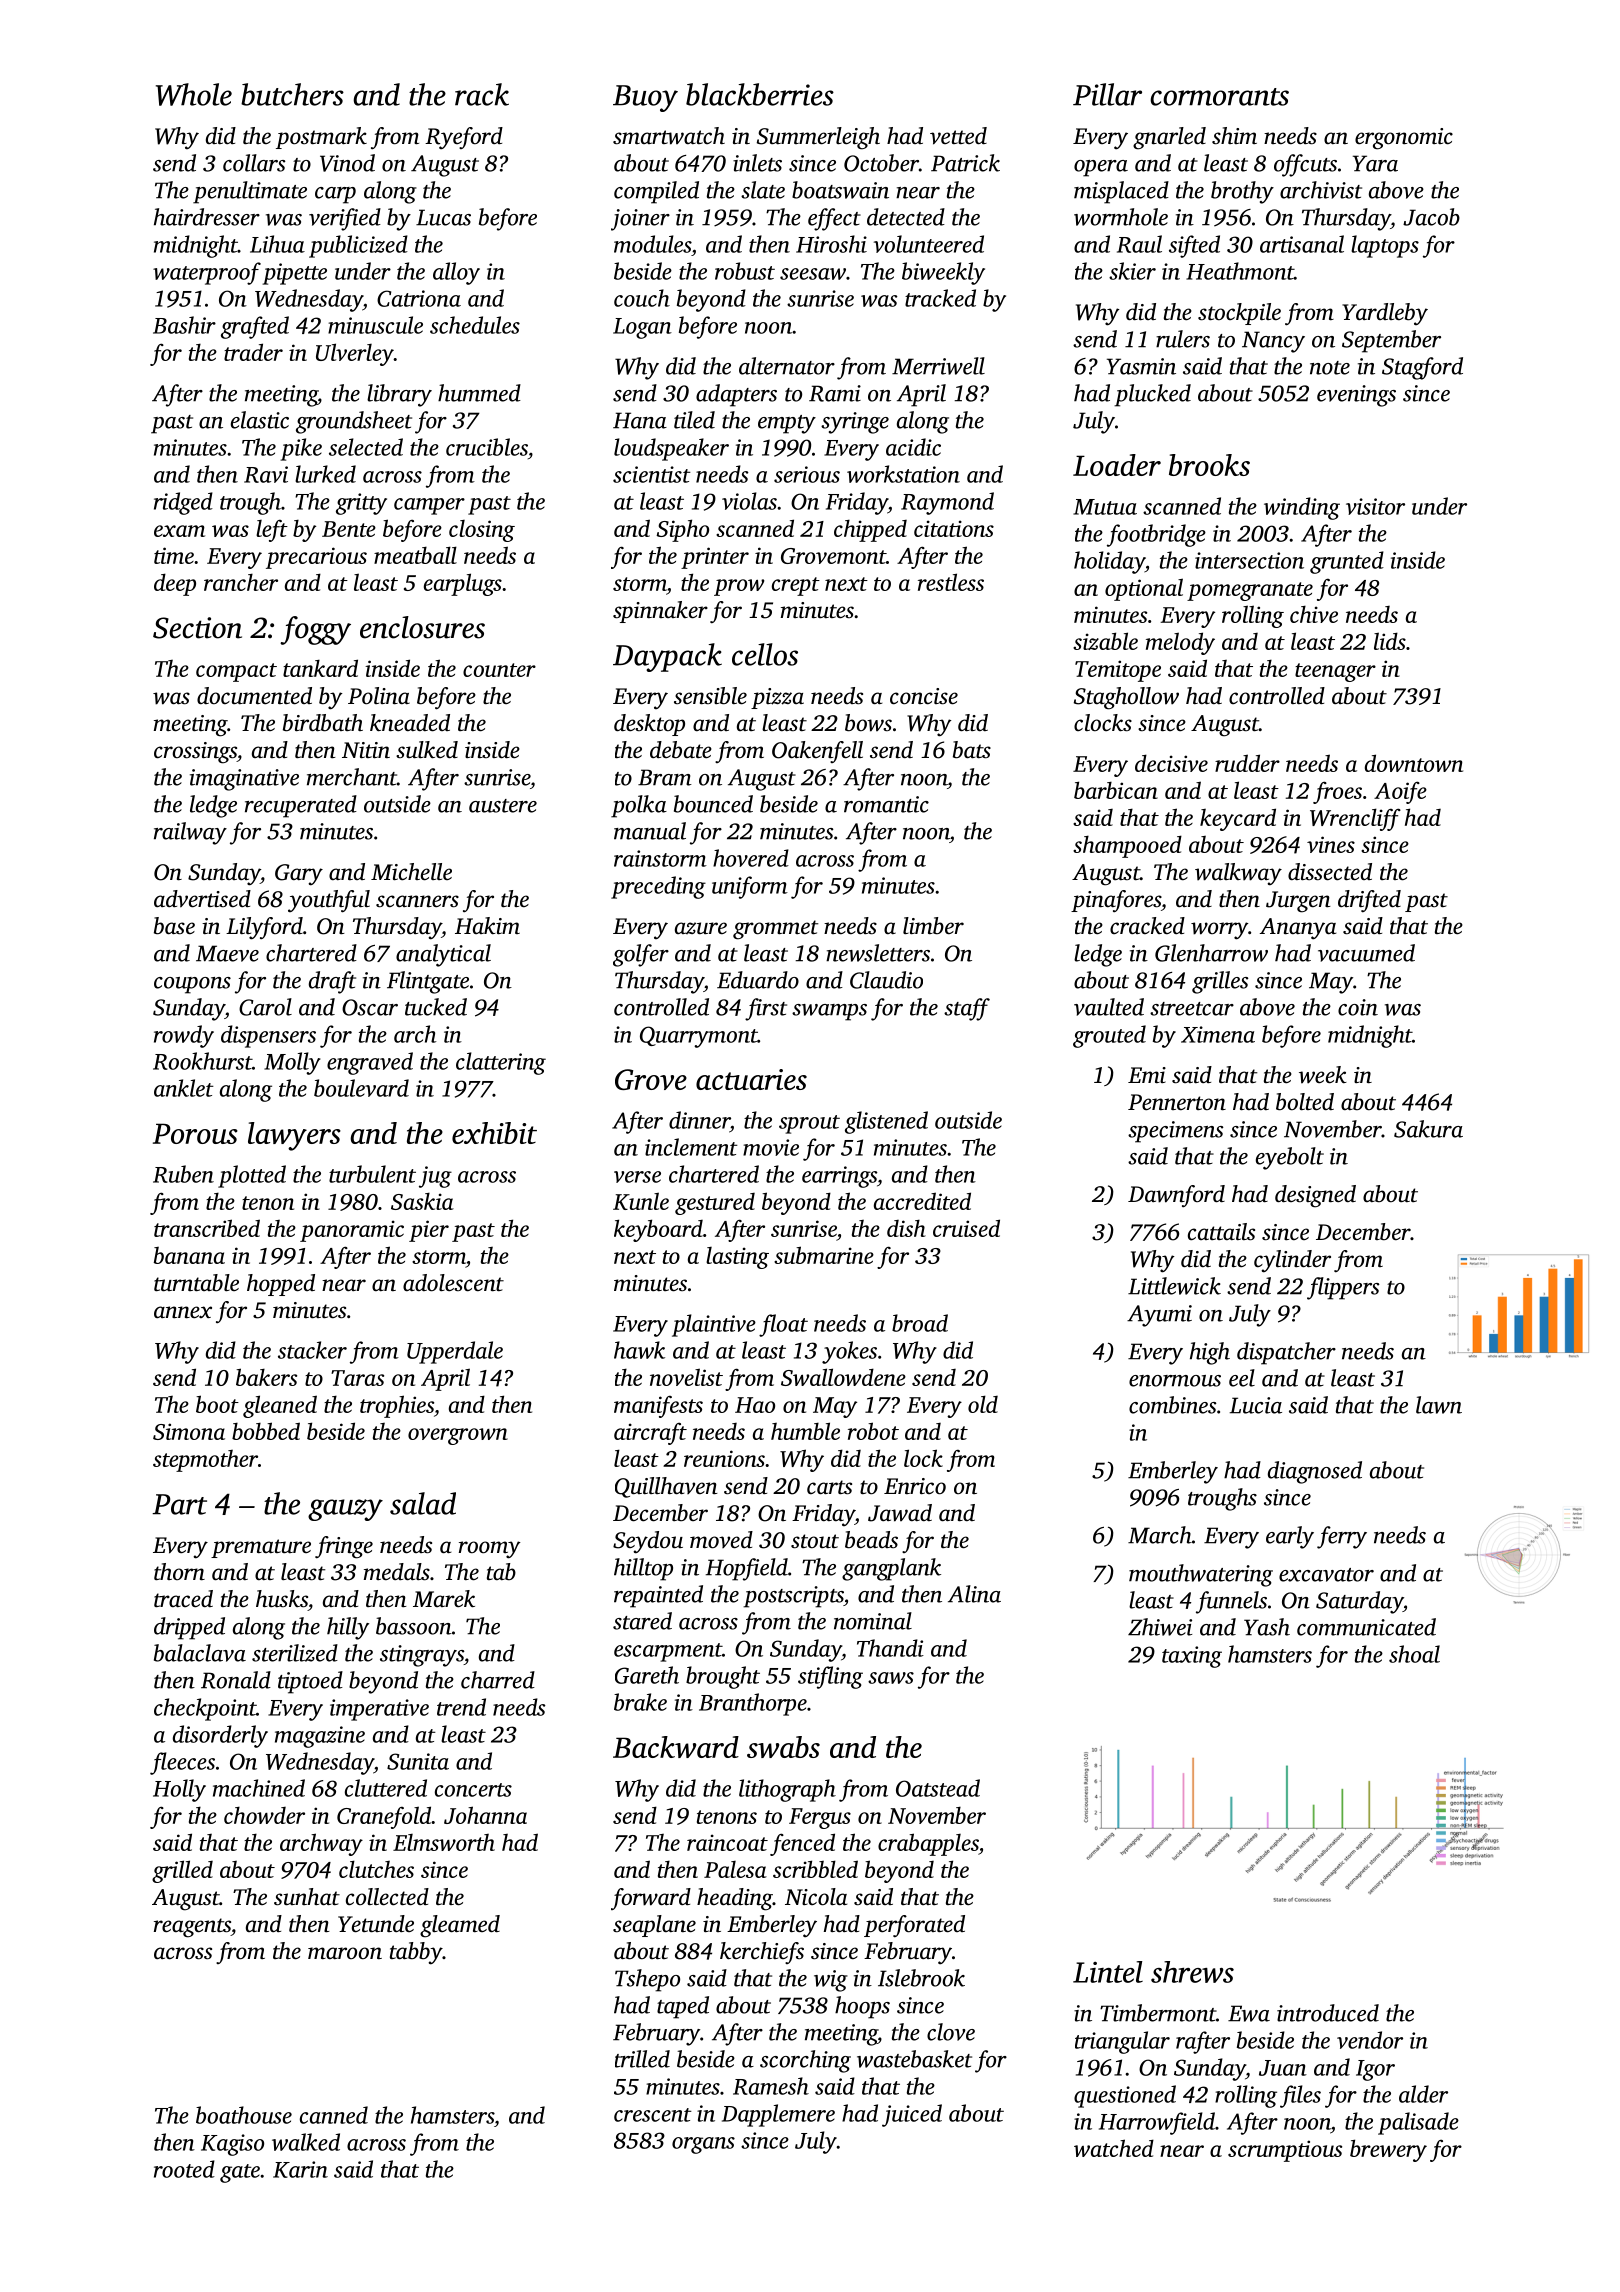 The height and width of the document is (2292, 1620). Describe the element at coordinates (436, 1007) in the document. I see `tucked` at that location.
